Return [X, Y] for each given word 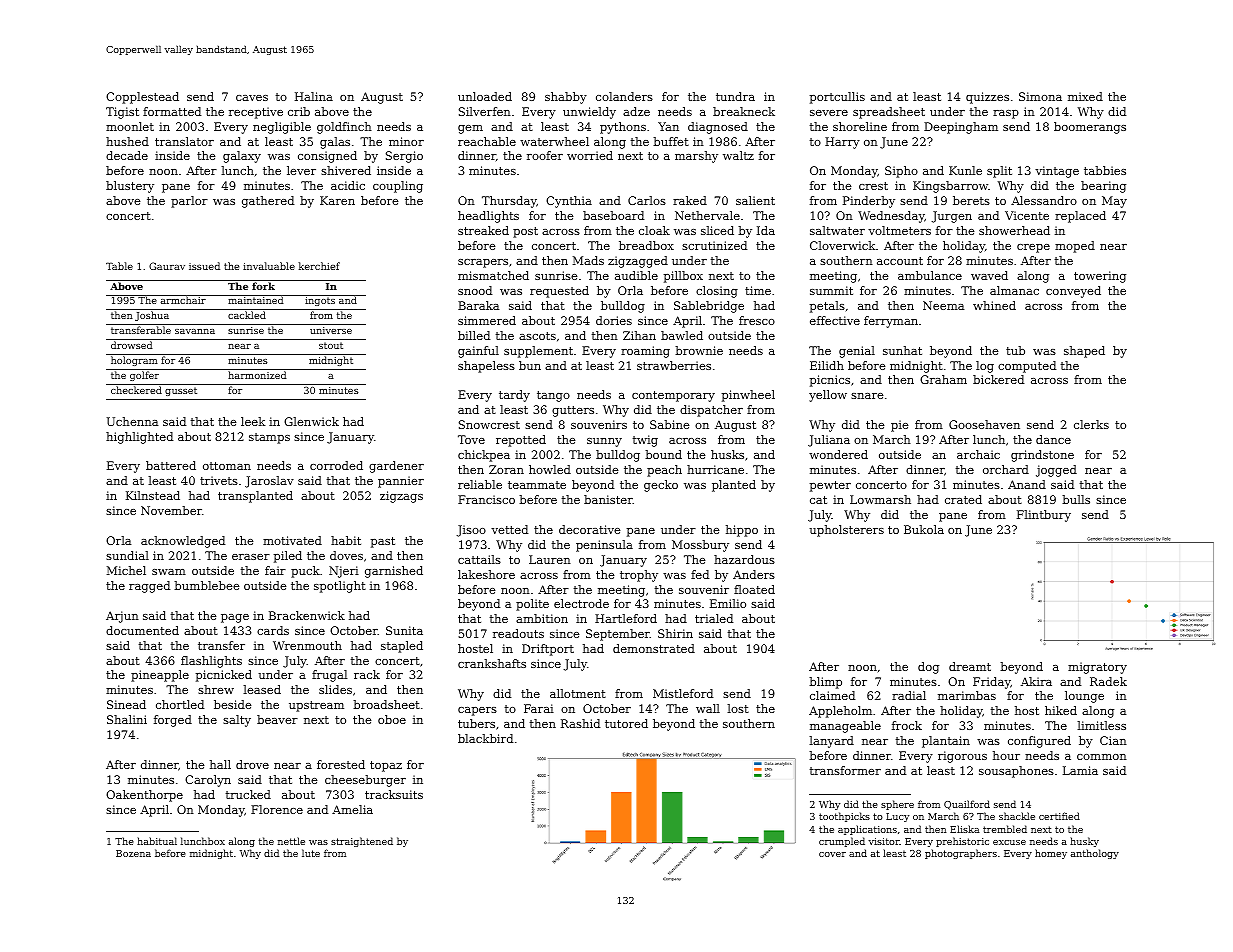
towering [1100, 277]
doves [346, 555]
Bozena [133, 853]
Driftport [548, 650]
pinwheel [748, 396]
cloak [654, 230]
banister [608, 499]
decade [127, 155]
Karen [337, 200]
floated [754, 589]
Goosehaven [984, 424]
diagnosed [718, 128]
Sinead [126, 704]
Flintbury [1044, 516]
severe [829, 113]
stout [331, 345]
